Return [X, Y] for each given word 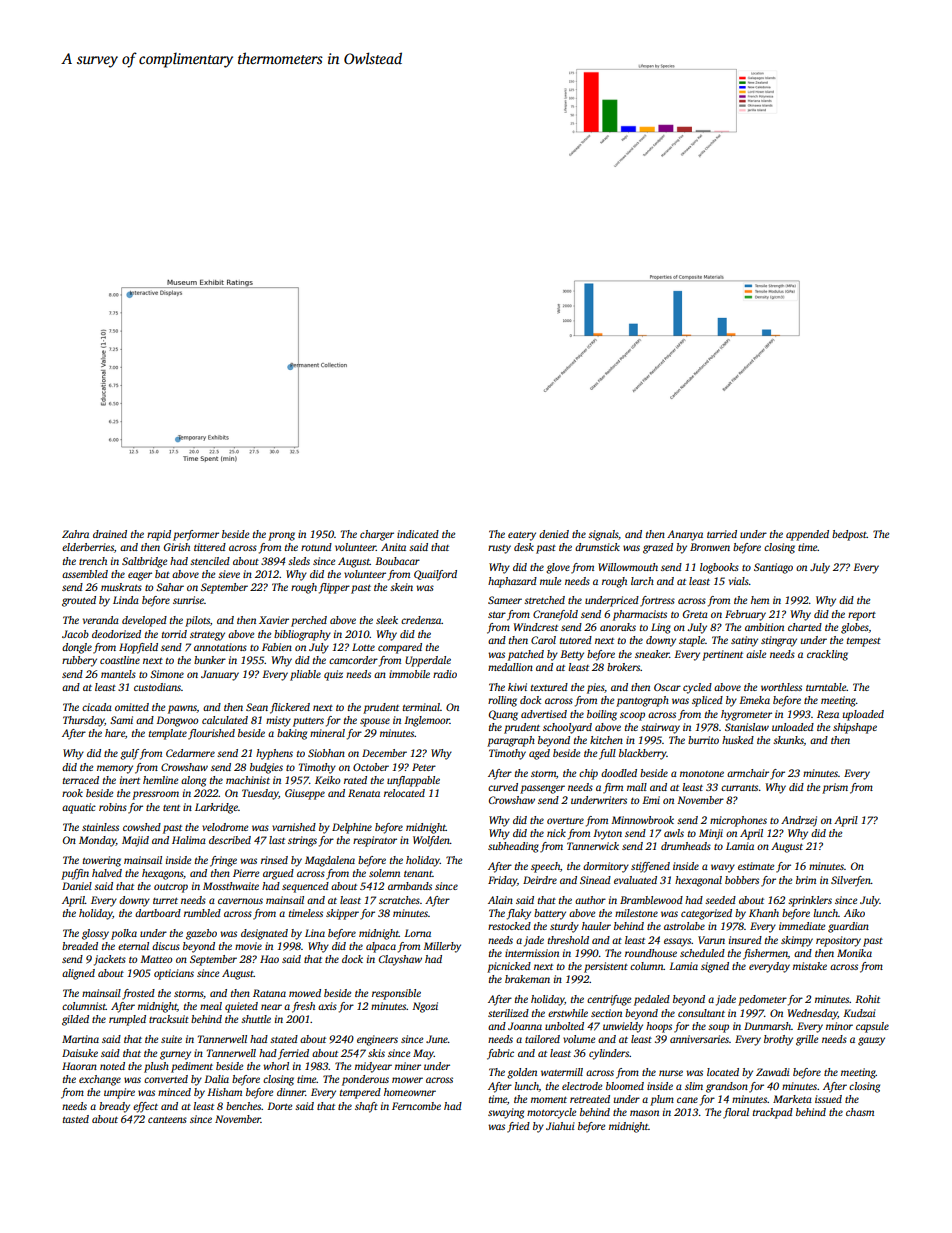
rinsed [274, 860]
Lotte [363, 647]
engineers [377, 1040]
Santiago [773, 568]
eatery [522, 536]
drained [110, 534]
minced [174, 1092]
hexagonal [698, 881]
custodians [157, 687]
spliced [707, 701]
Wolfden [431, 841]
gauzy [871, 1041]
